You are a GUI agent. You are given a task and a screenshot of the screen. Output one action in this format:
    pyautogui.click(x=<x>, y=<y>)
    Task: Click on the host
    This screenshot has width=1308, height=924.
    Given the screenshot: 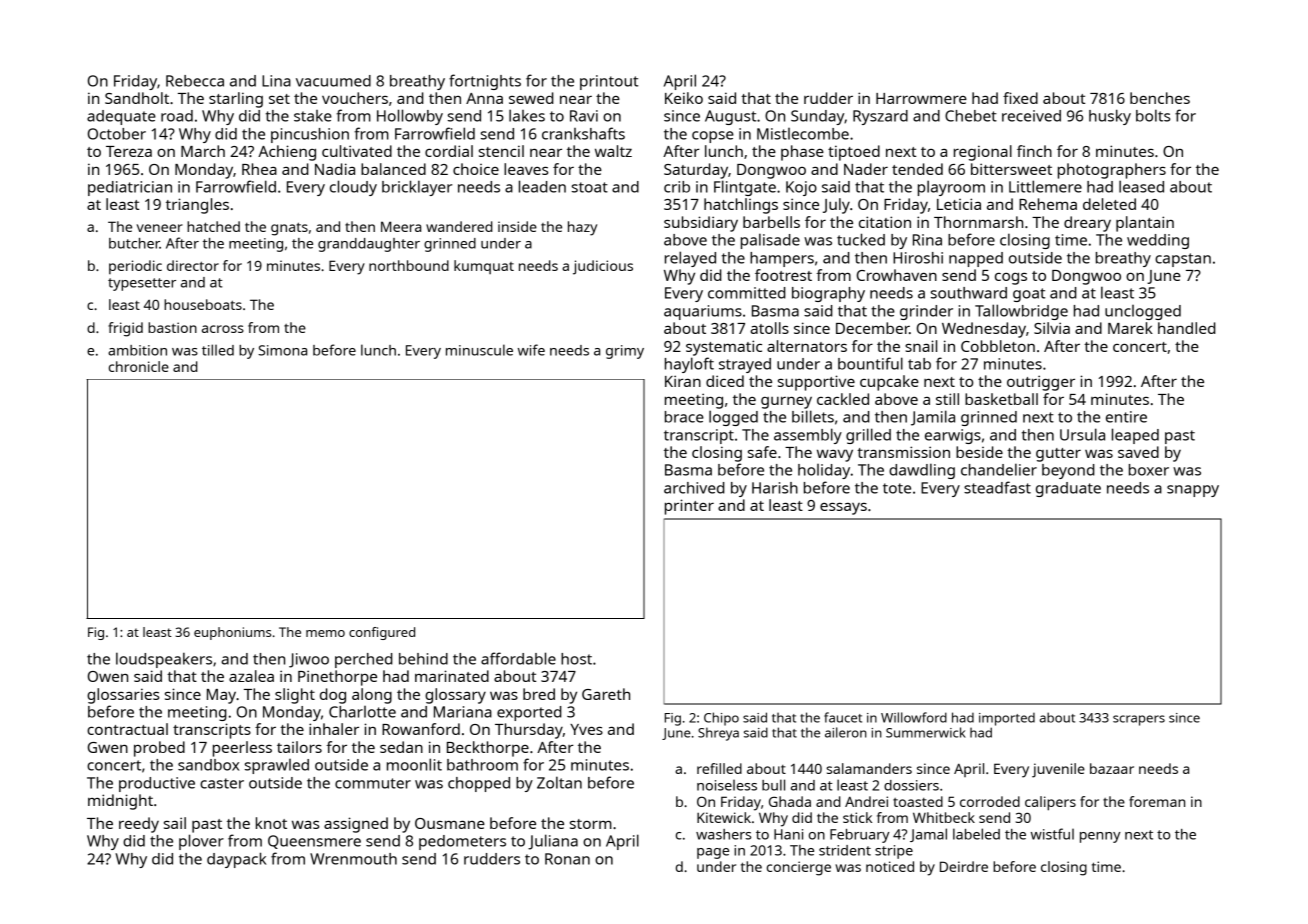 What is the action you would take?
    pyautogui.click(x=576, y=659)
